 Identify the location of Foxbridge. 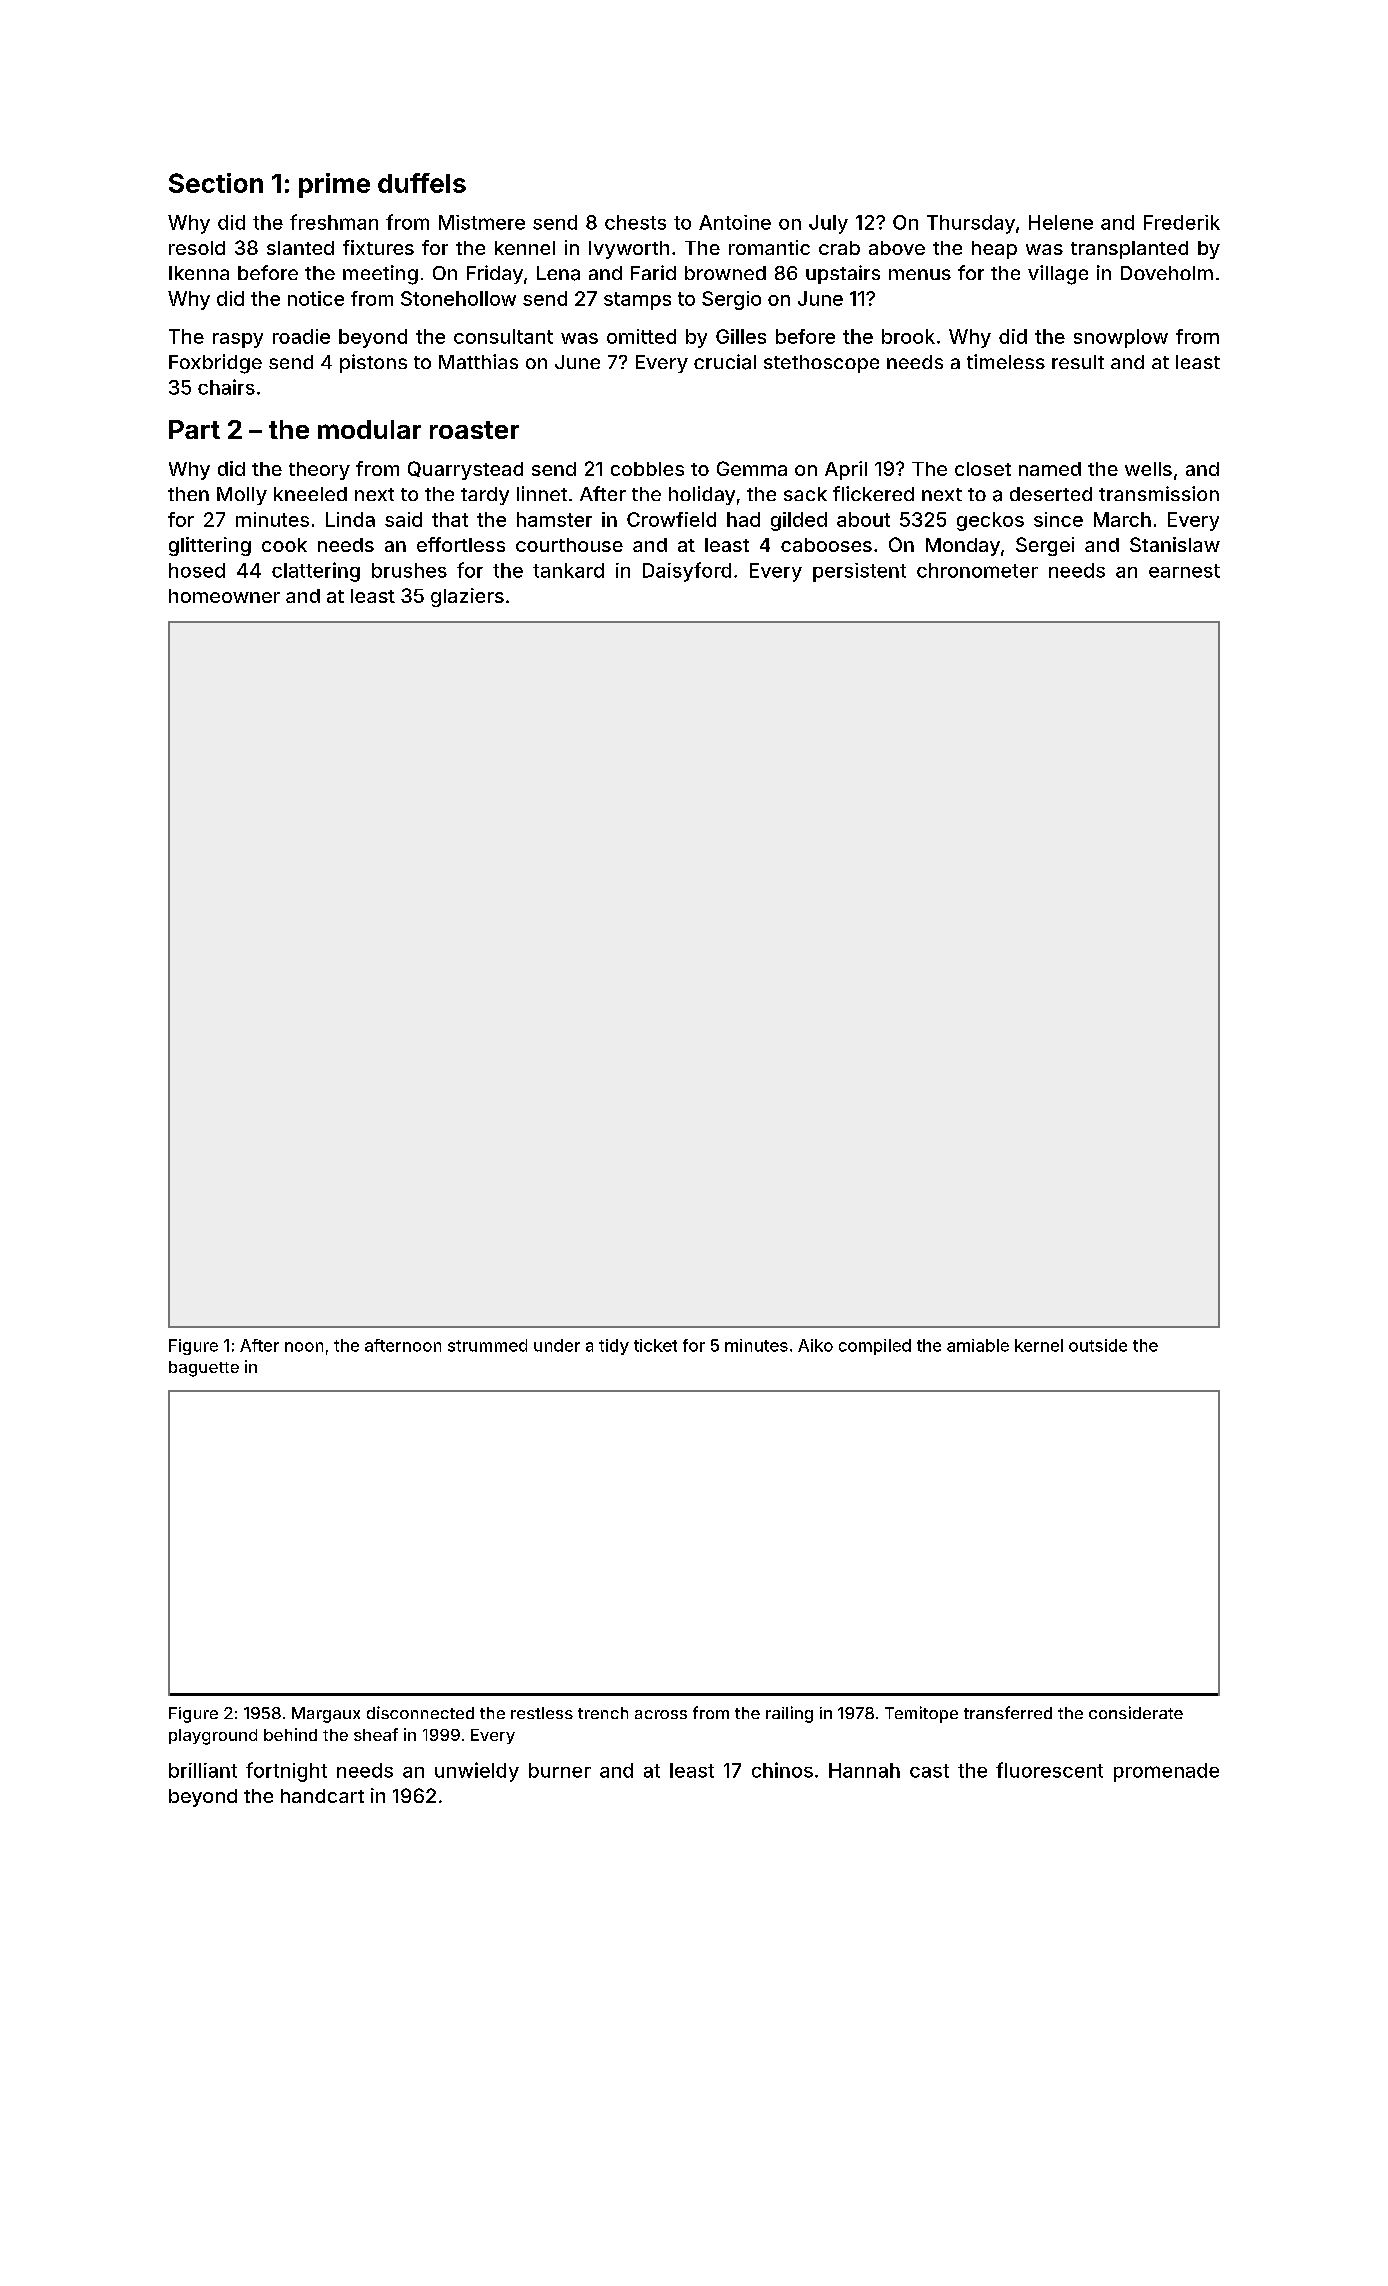
(215, 364).
